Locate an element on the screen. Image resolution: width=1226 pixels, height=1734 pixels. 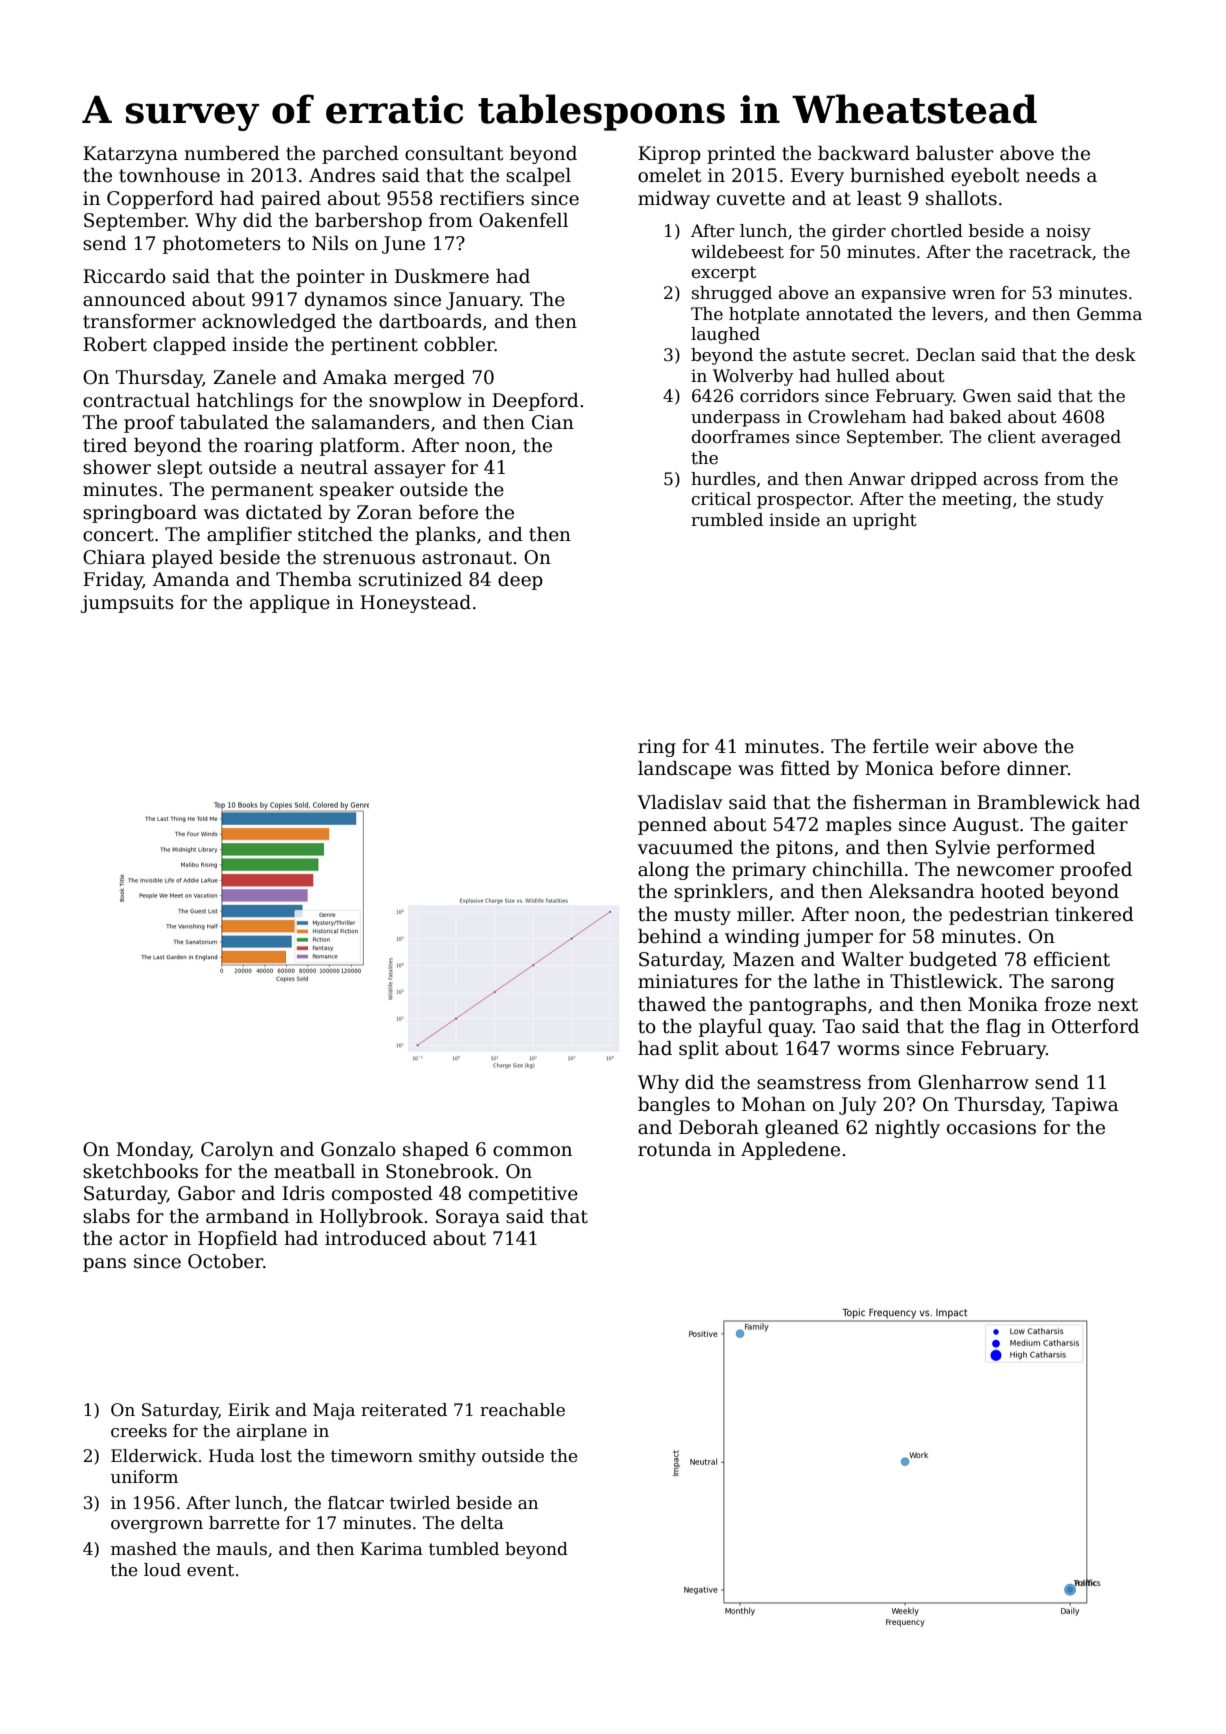
rotunda is located at coordinates (675, 1149).
